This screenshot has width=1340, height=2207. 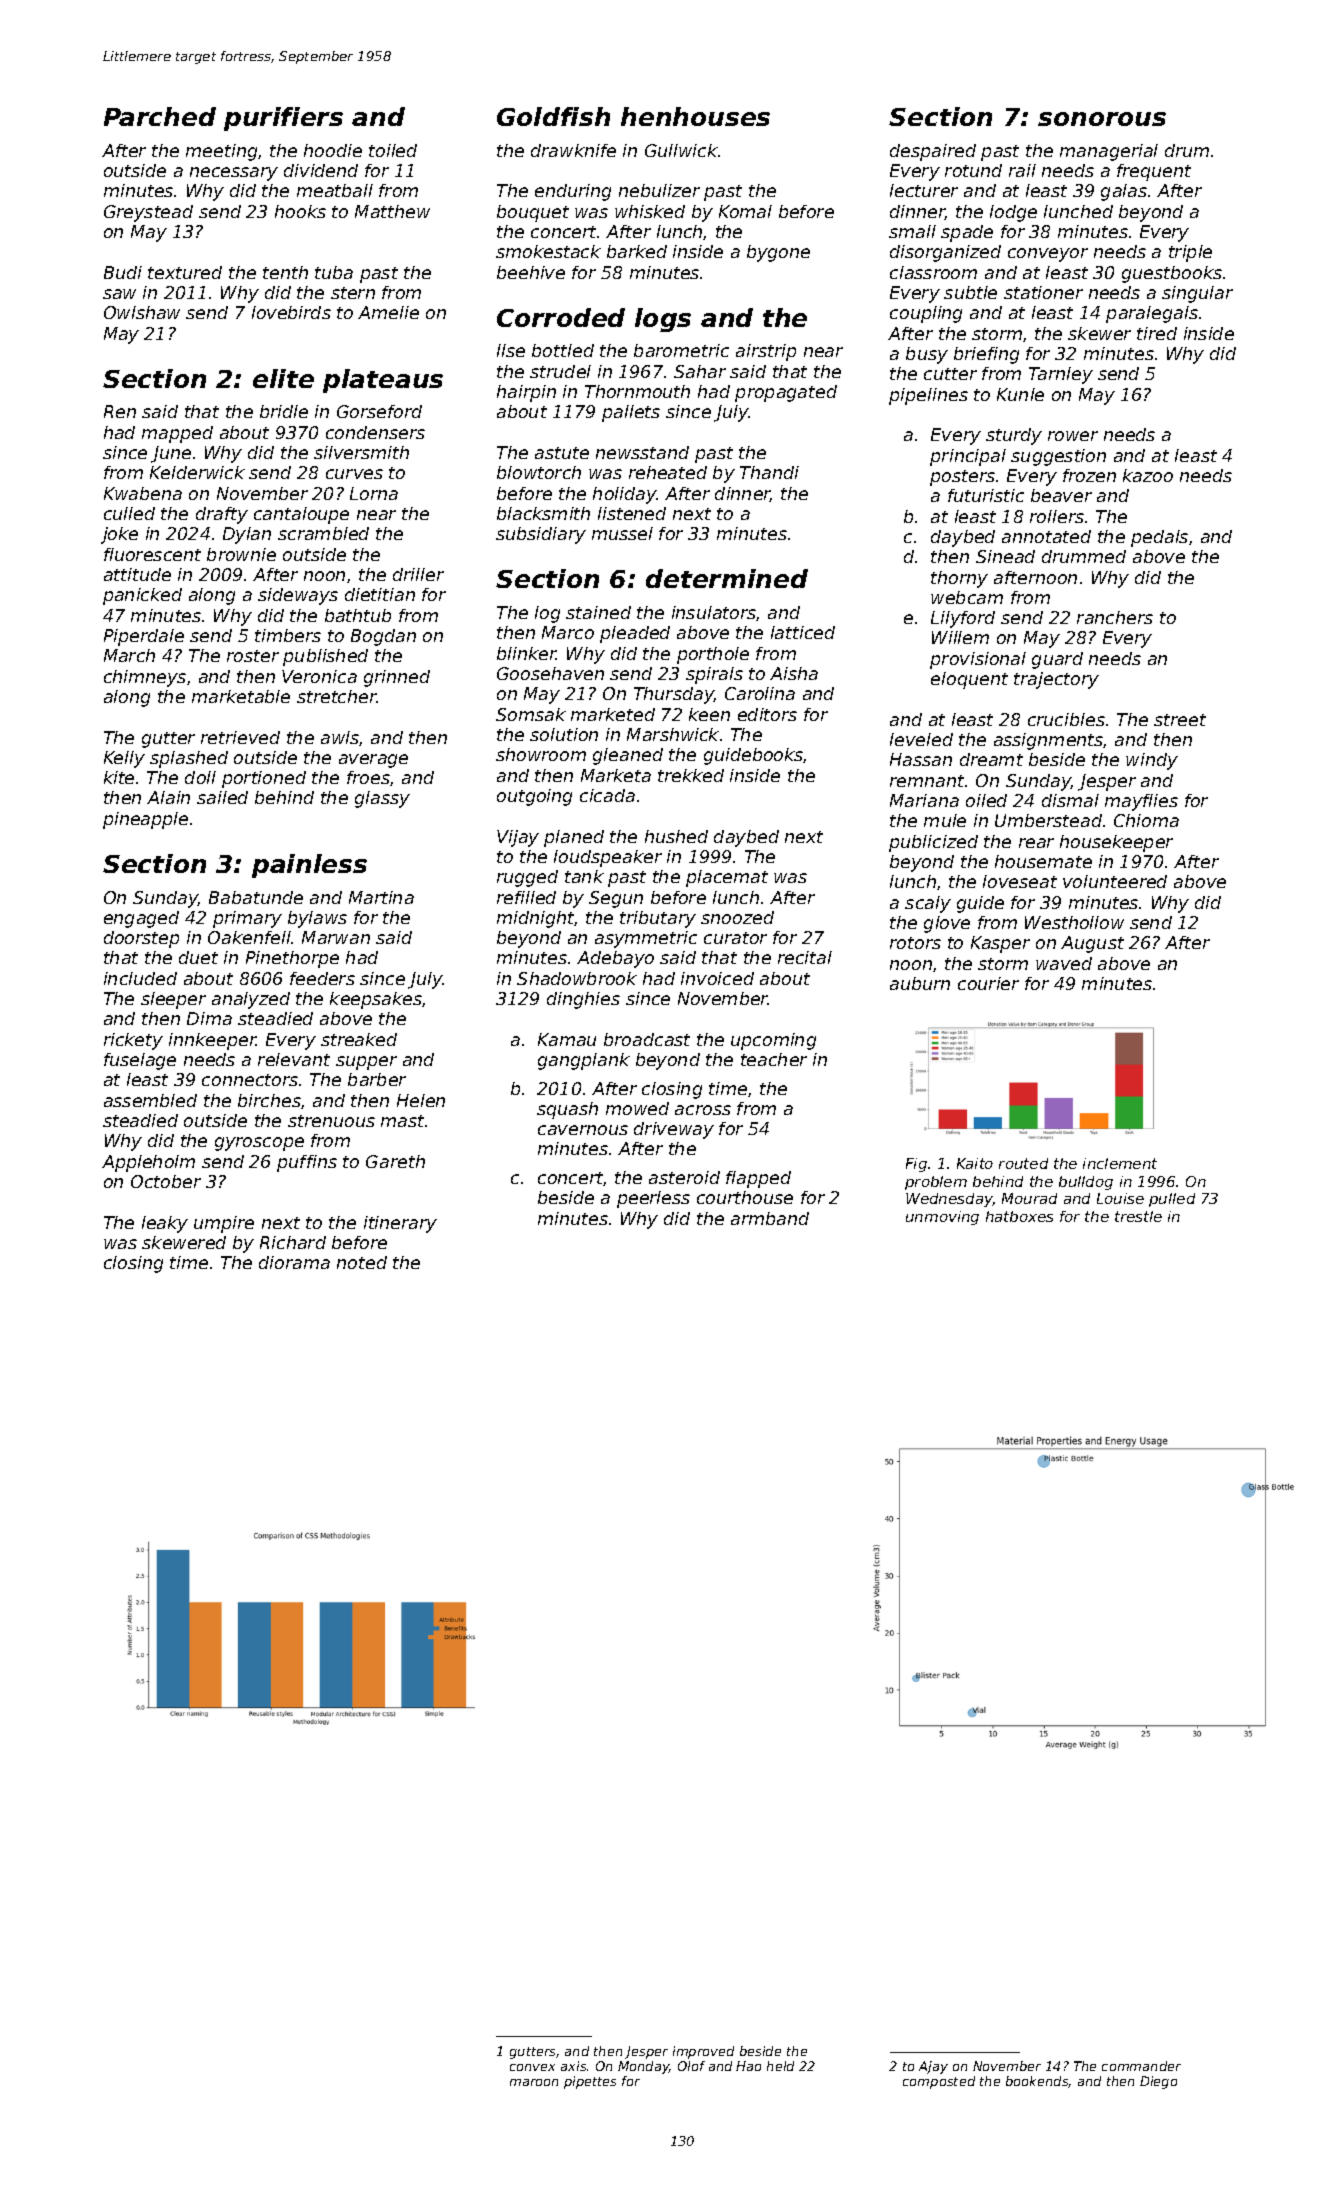 What do you see at coordinates (133, 1041) in the screenshot?
I see `rickety` at bounding box center [133, 1041].
